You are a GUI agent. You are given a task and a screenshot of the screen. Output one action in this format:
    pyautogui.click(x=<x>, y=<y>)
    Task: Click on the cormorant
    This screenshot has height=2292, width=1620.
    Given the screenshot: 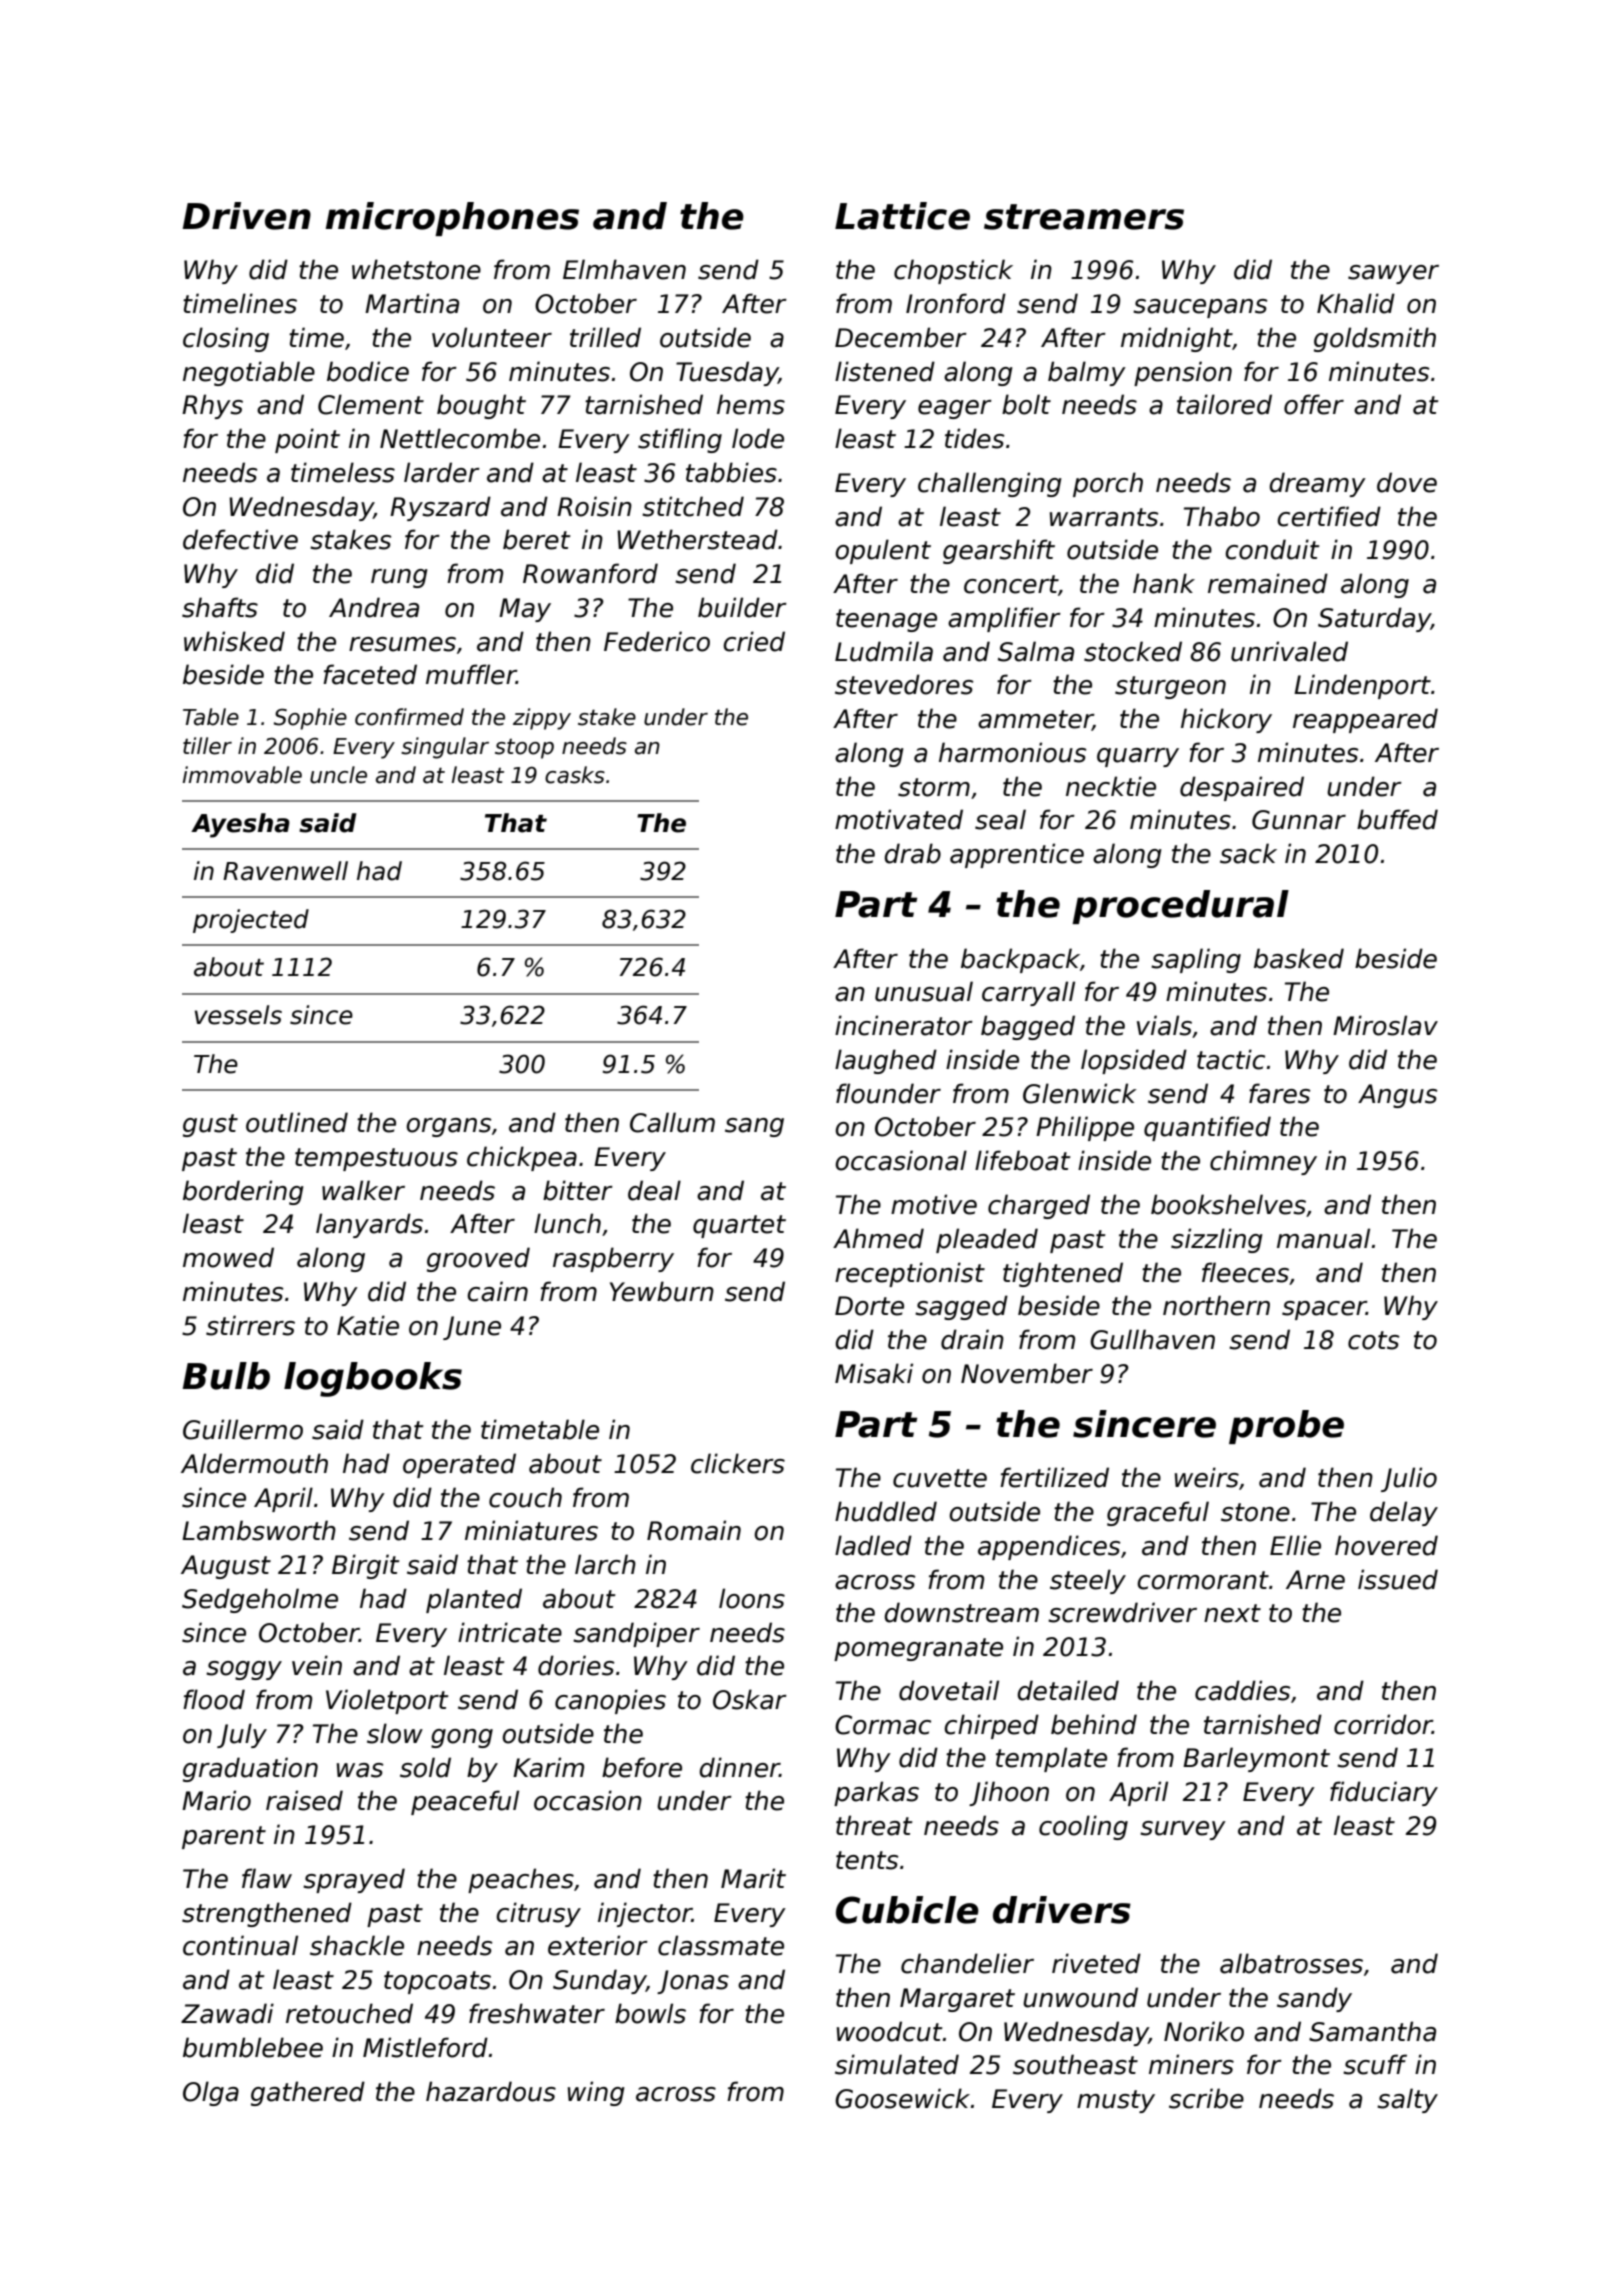 What is the action you would take?
    pyautogui.click(x=1203, y=1580)
